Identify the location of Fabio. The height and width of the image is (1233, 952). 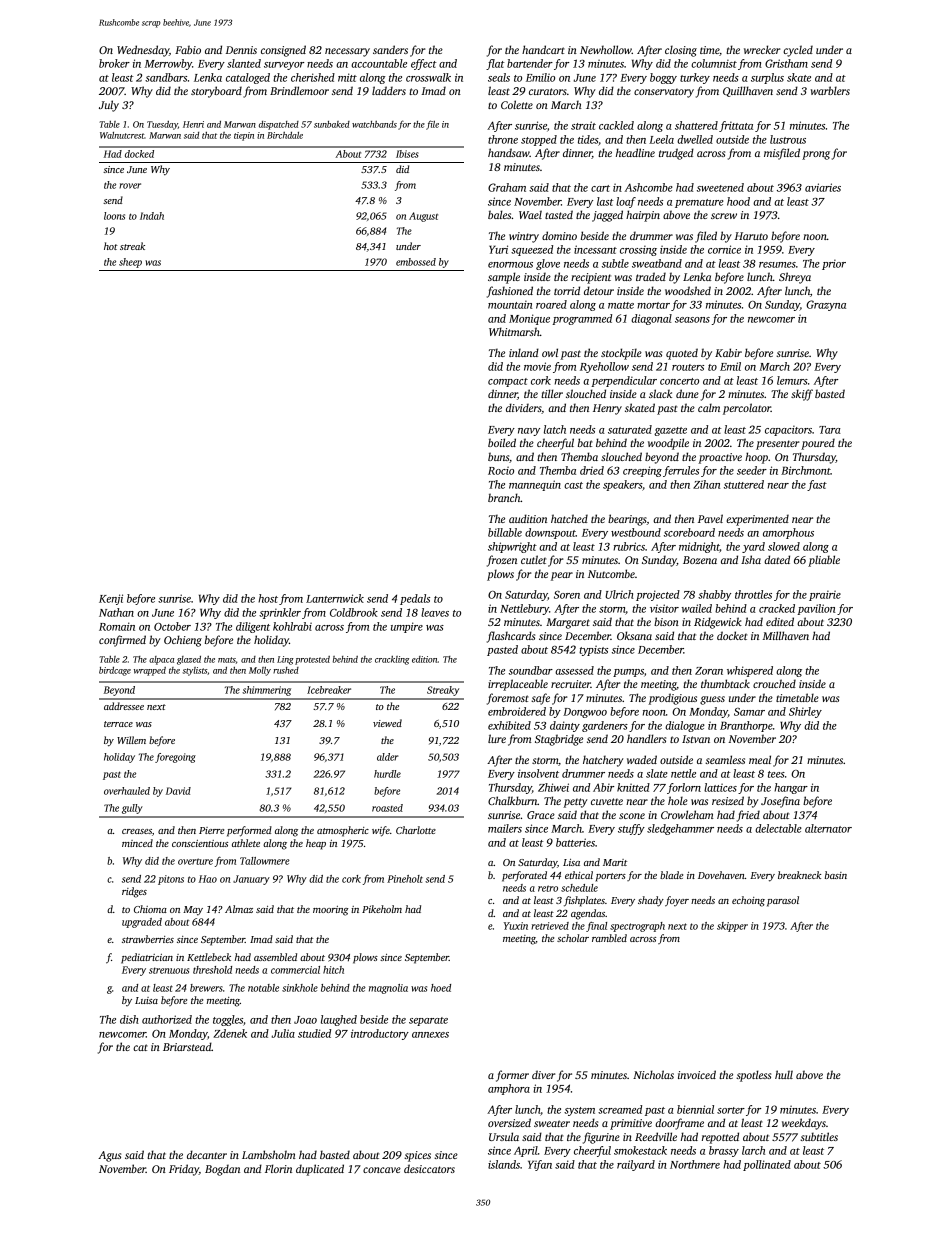
(188, 49).
